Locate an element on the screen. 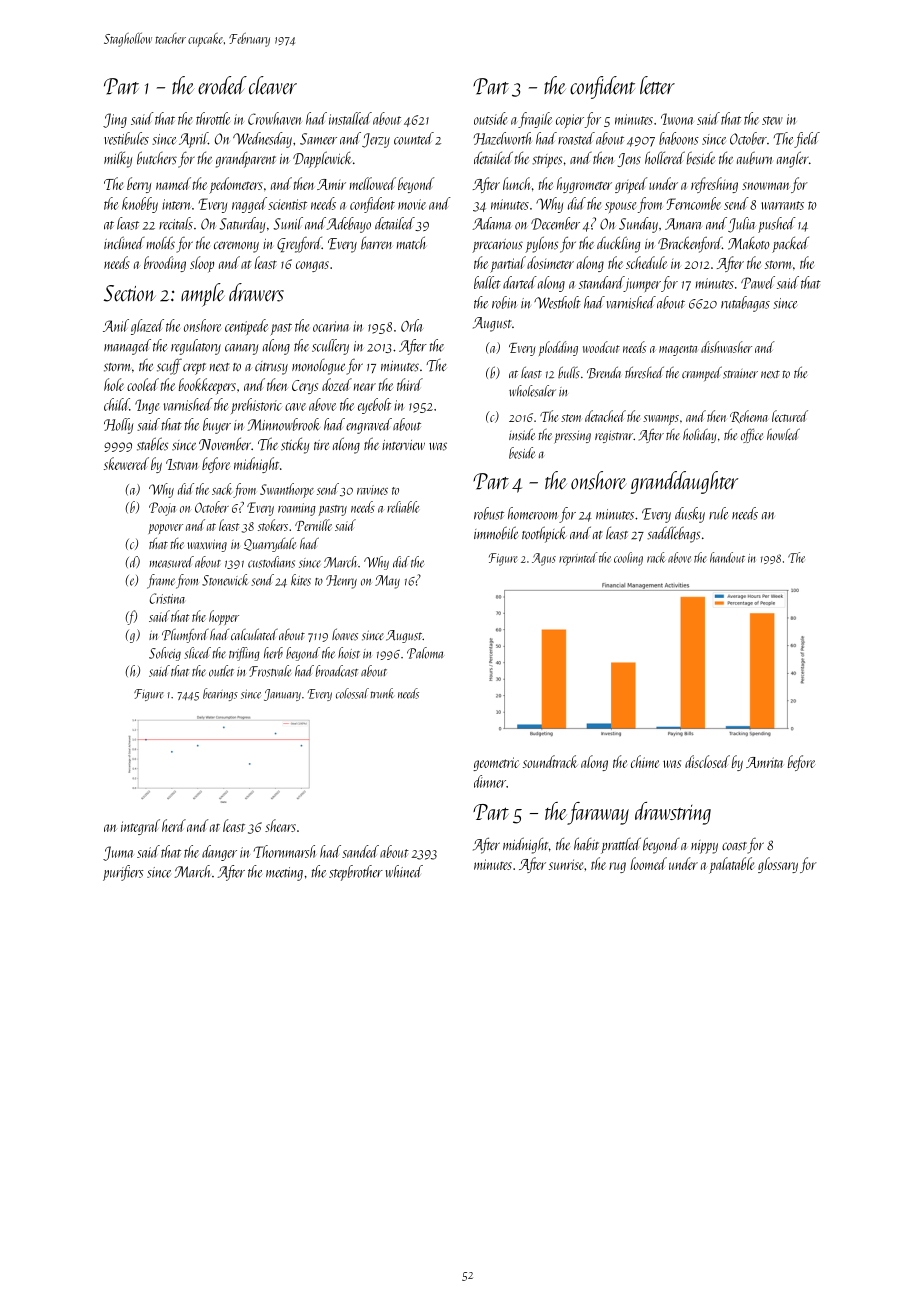 This screenshot has width=924, height=1308. griped is located at coordinates (631, 185).
